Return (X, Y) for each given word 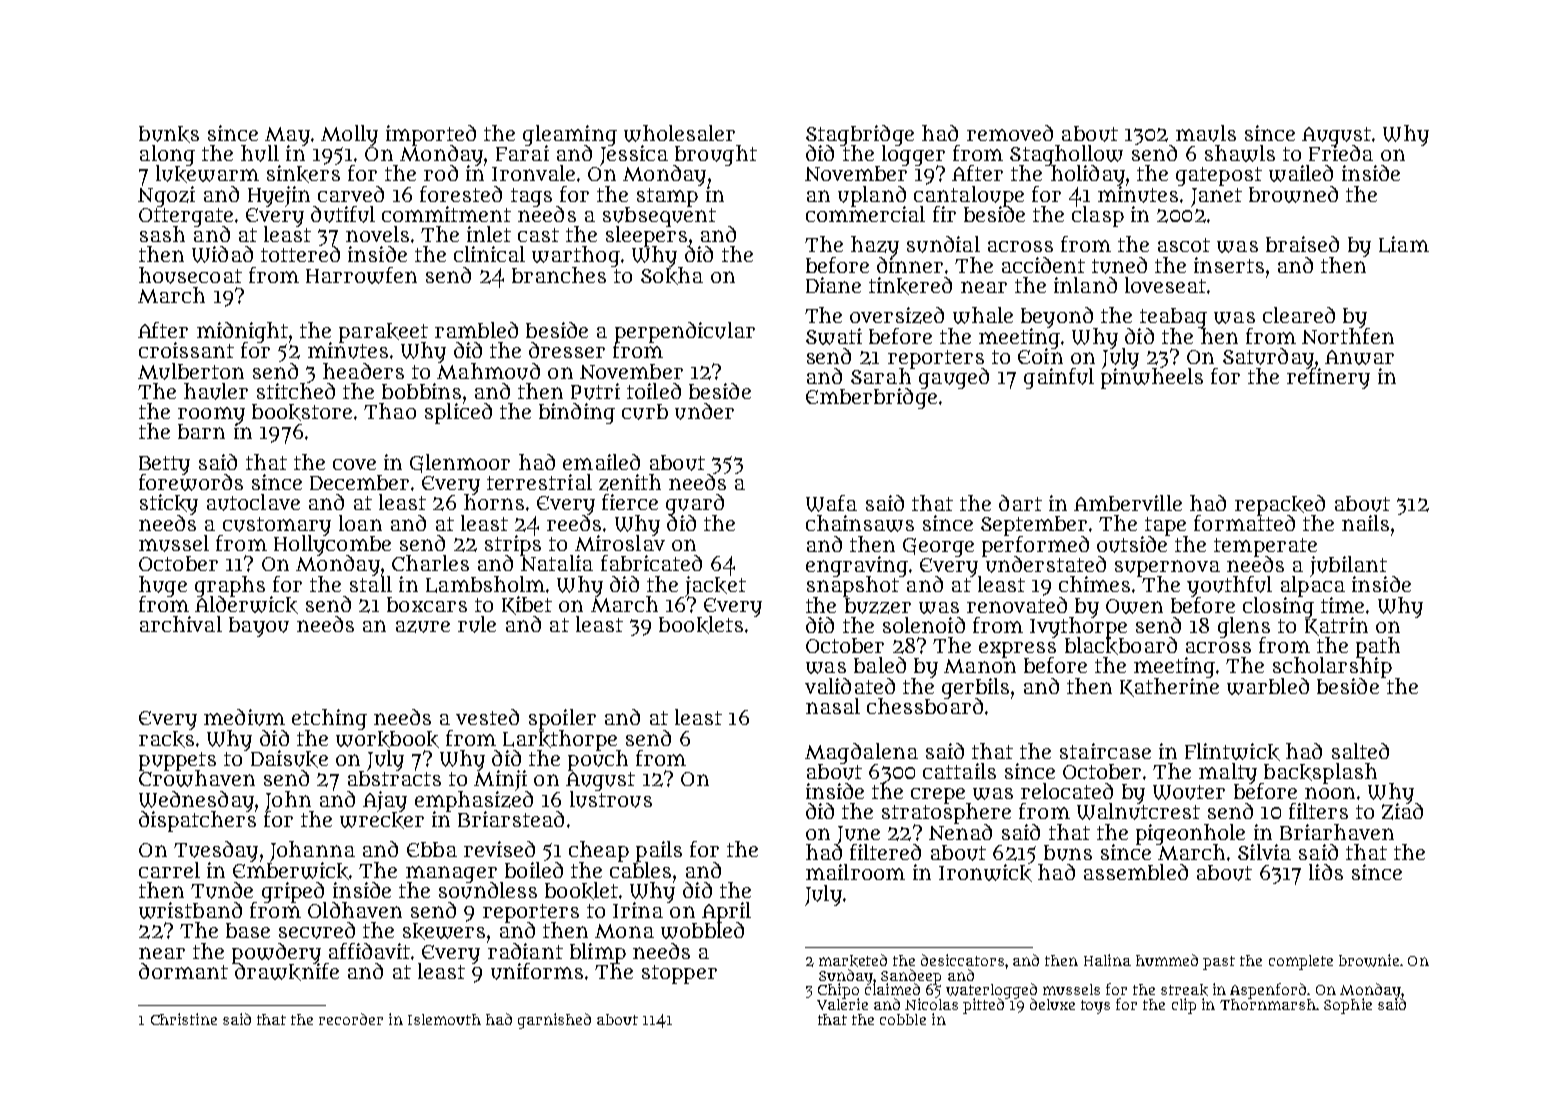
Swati (834, 336)
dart (1020, 503)
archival (181, 624)
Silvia (1264, 852)
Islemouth (444, 1019)
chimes (1094, 584)
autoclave (253, 502)
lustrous (611, 799)
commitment (446, 214)
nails (1365, 523)
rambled (476, 330)
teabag (1173, 318)
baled (880, 665)
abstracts (394, 778)
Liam (1404, 244)
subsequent (659, 216)
